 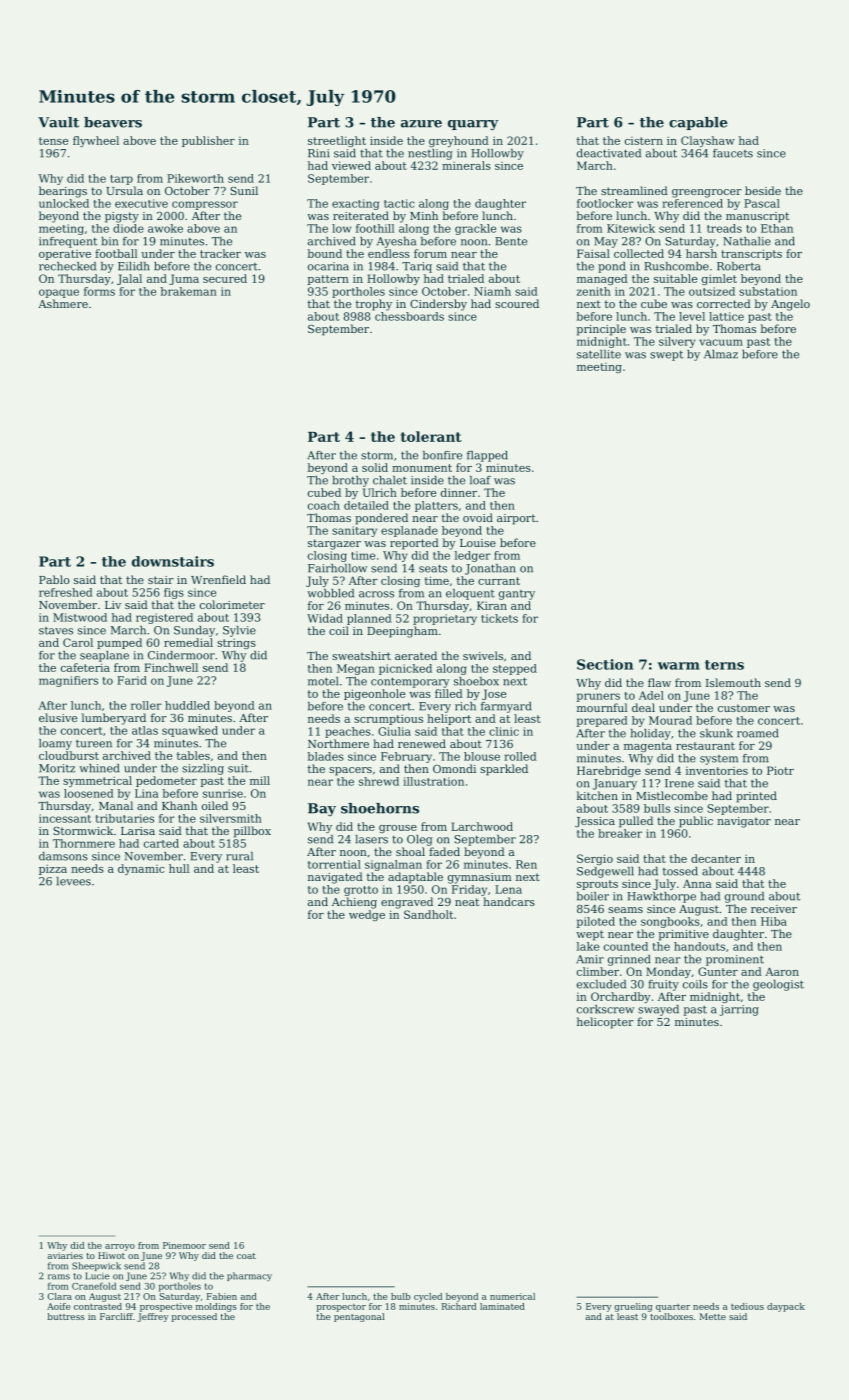 What do you see at coordinates (698, 123) in the image?
I see `capable` at bounding box center [698, 123].
